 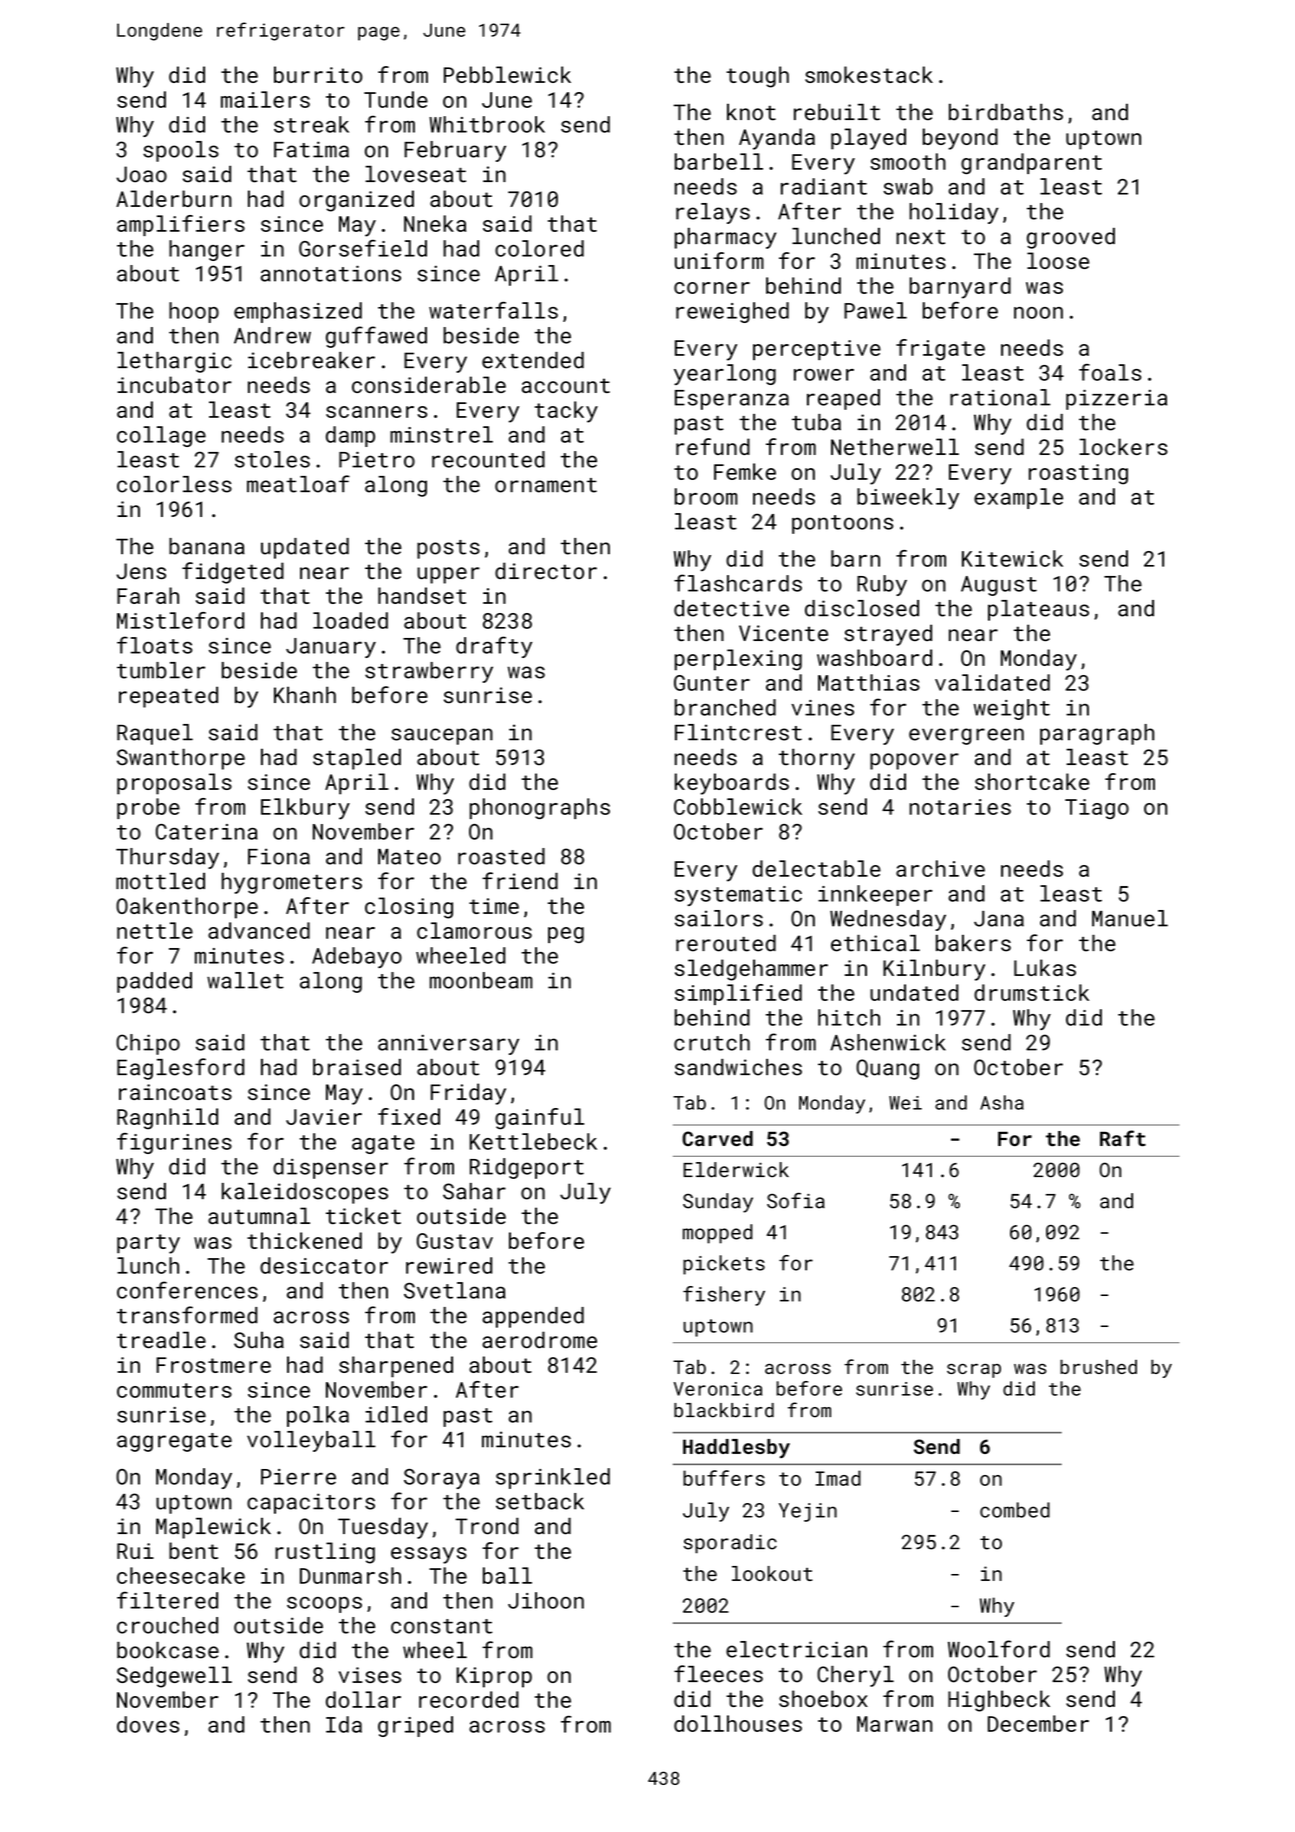 What do you see at coordinates (181, 225) in the image?
I see `amplifiers` at bounding box center [181, 225].
